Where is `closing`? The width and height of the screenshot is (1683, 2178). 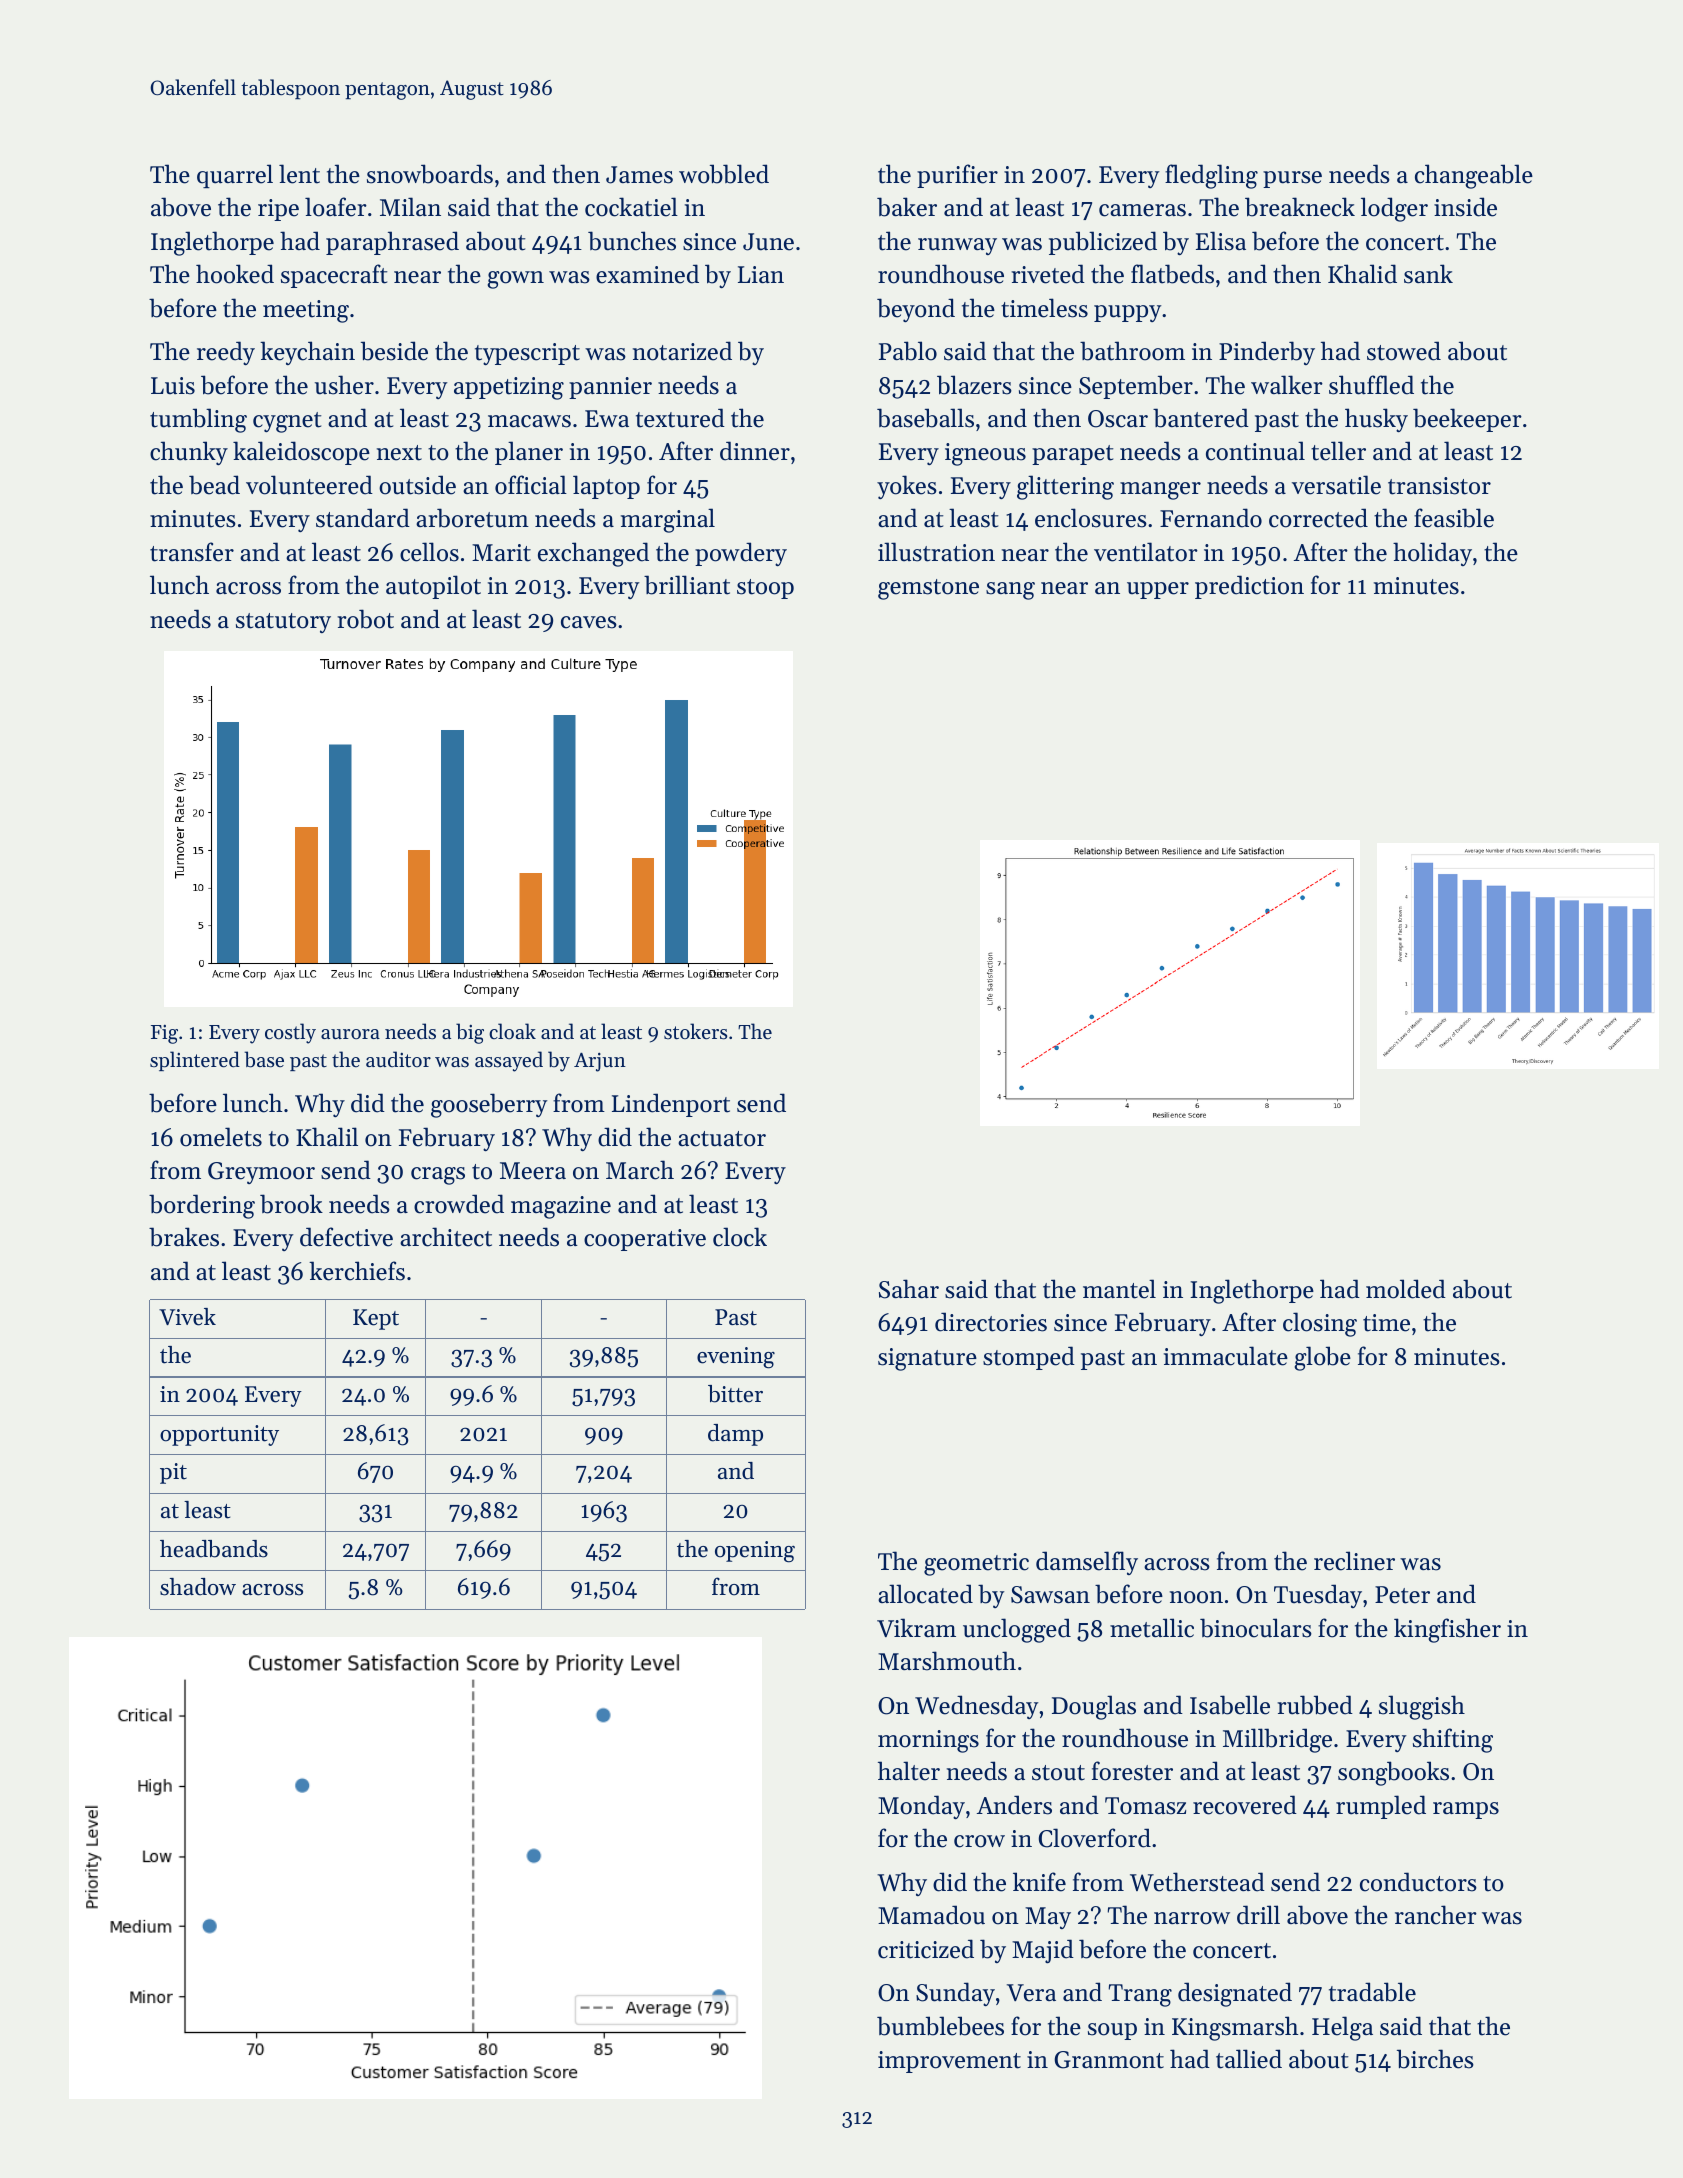
closing is located at coordinates (1320, 1324).
